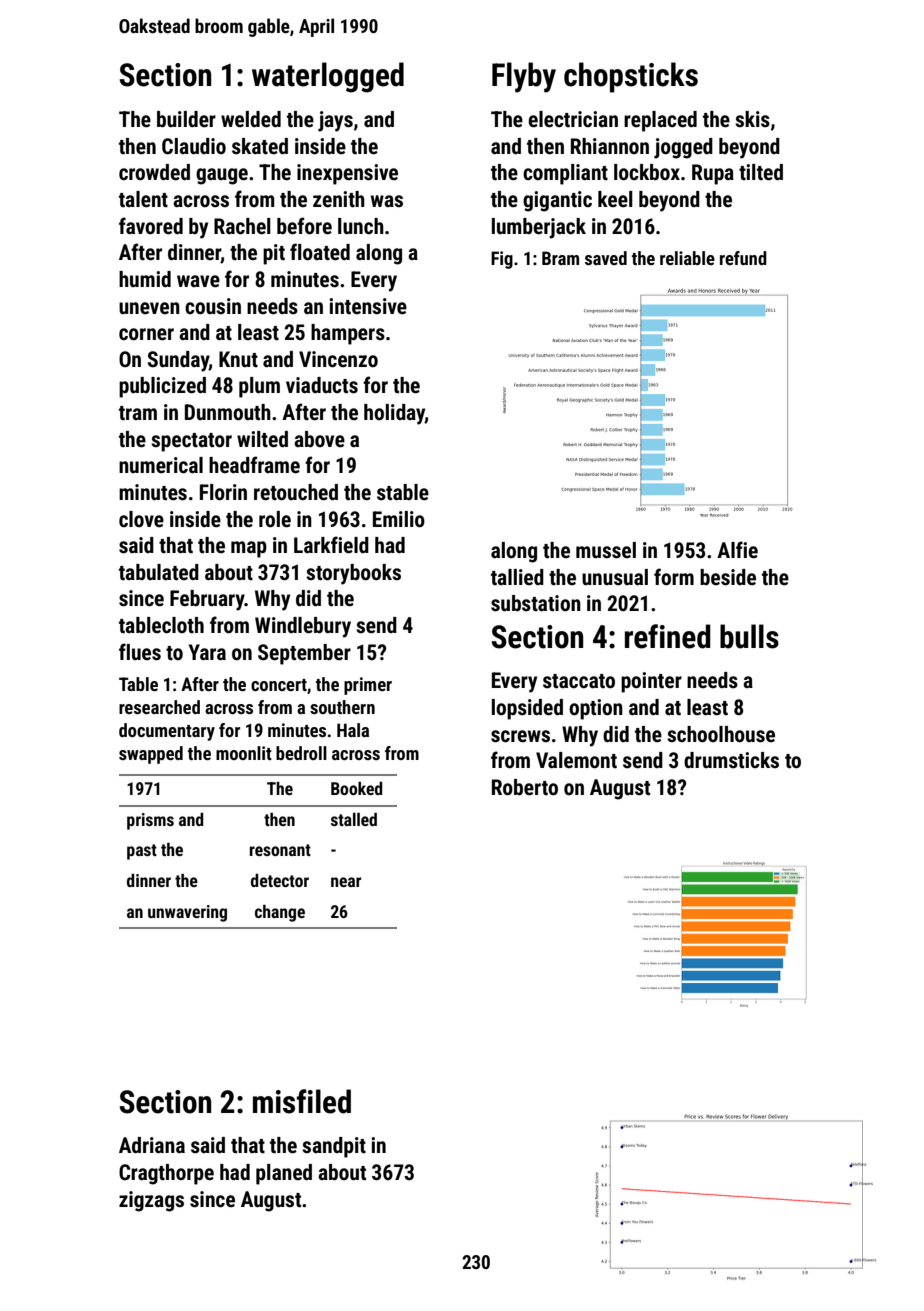  What do you see at coordinates (631, 77) in the screenshot?
I see `chopsticks` at bounding box center [631, 77].
